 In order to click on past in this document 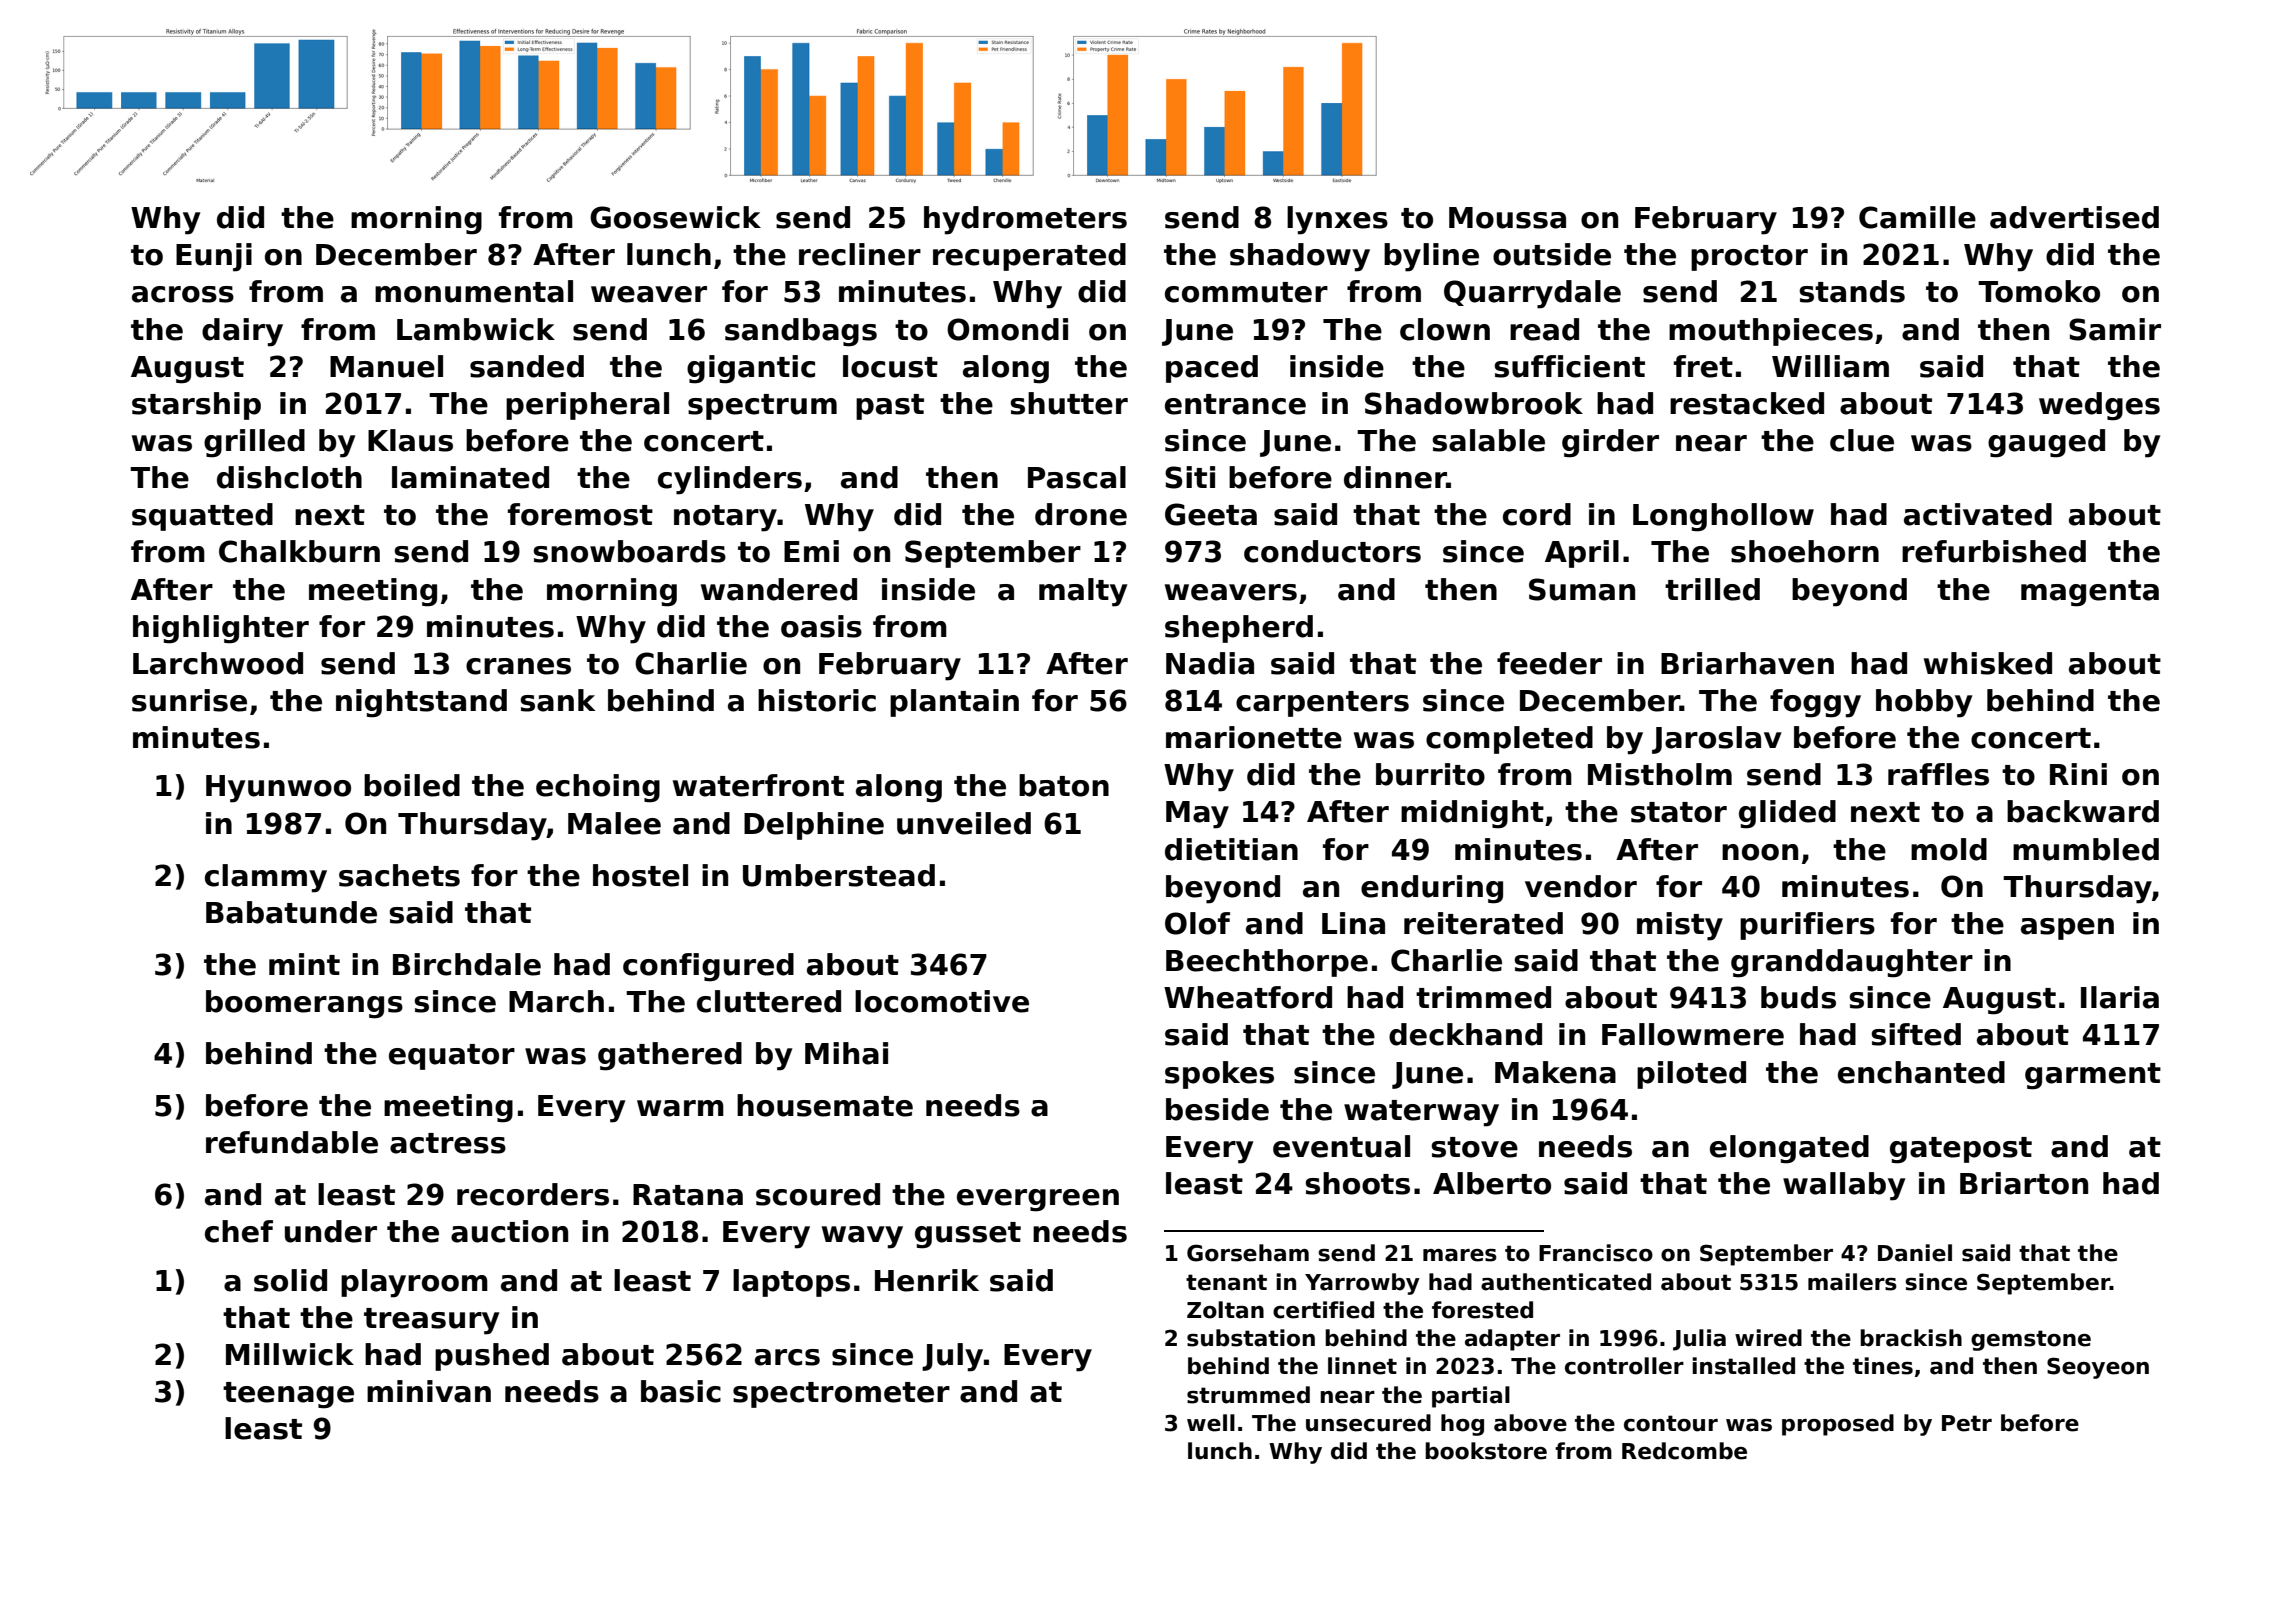, I will do `click(890, 407)`.
